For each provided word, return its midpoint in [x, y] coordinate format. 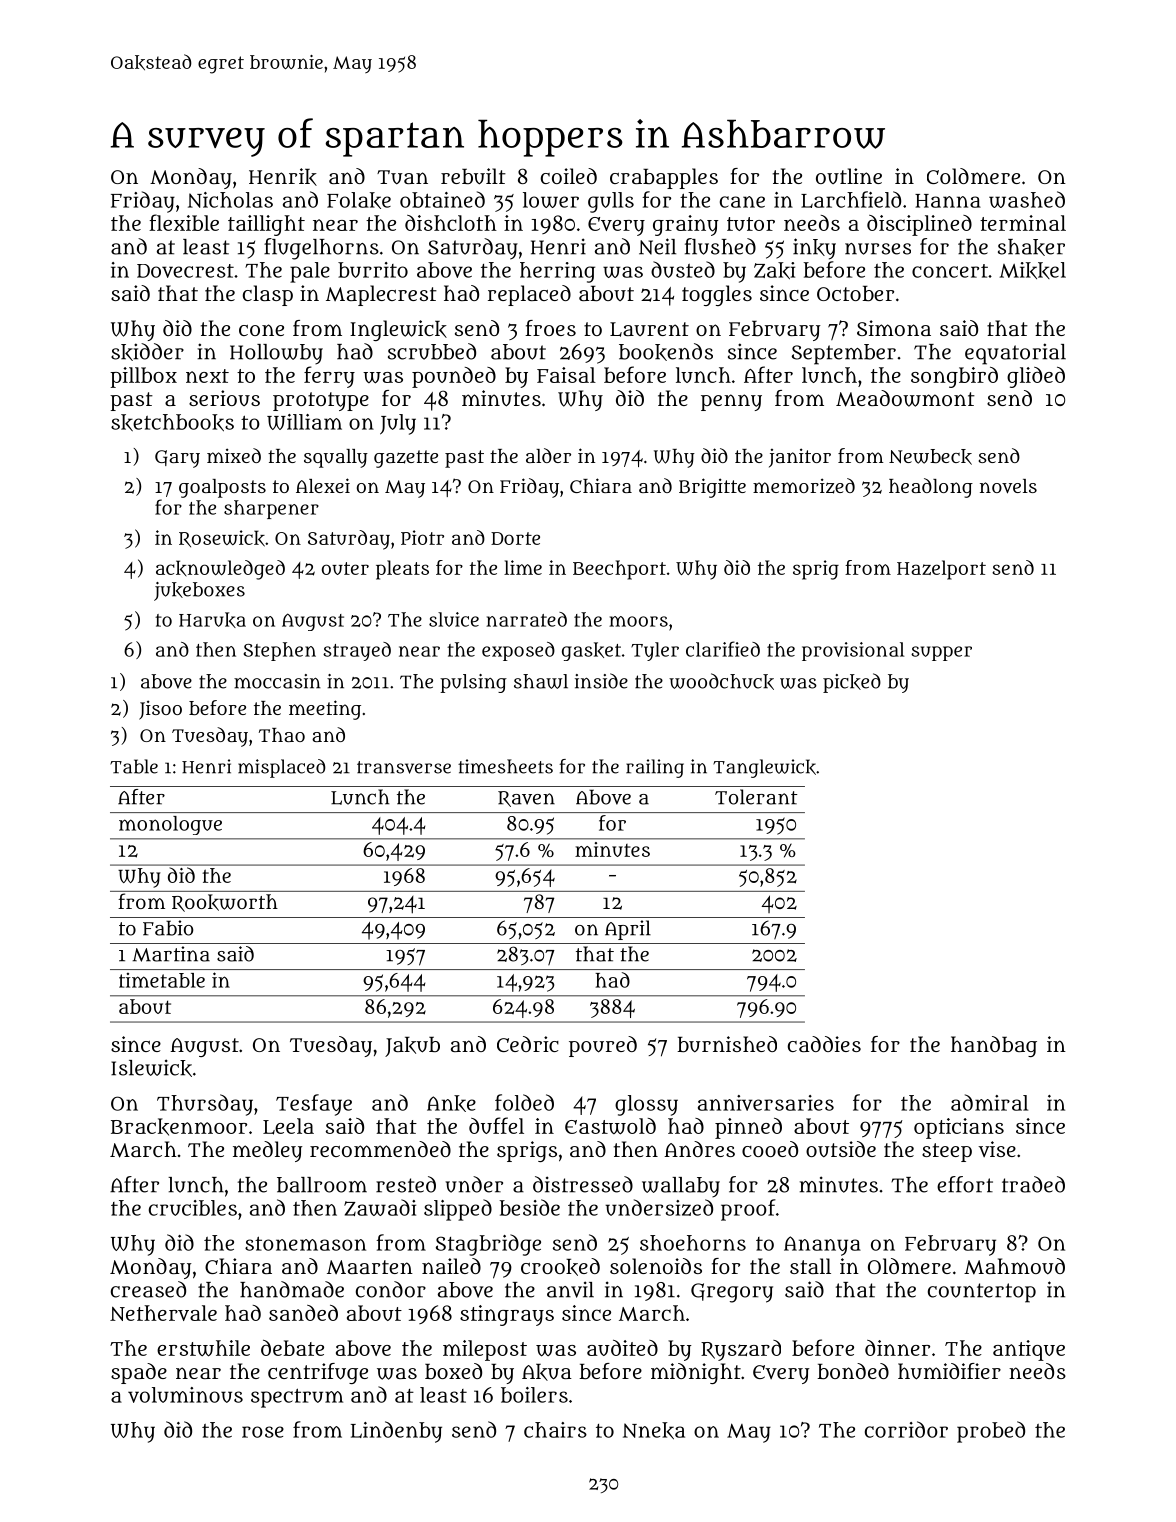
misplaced [282, 768]
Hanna [948, 201]
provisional [853, 651]
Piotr [422, 537]
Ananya [822, 1246]
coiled [569, 176]
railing [655, 768]
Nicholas [230, 200]
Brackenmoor [179, 1127]
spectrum [297, 1398]
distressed [583, 1184]
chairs [555, 1430]
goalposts [222, 488]
